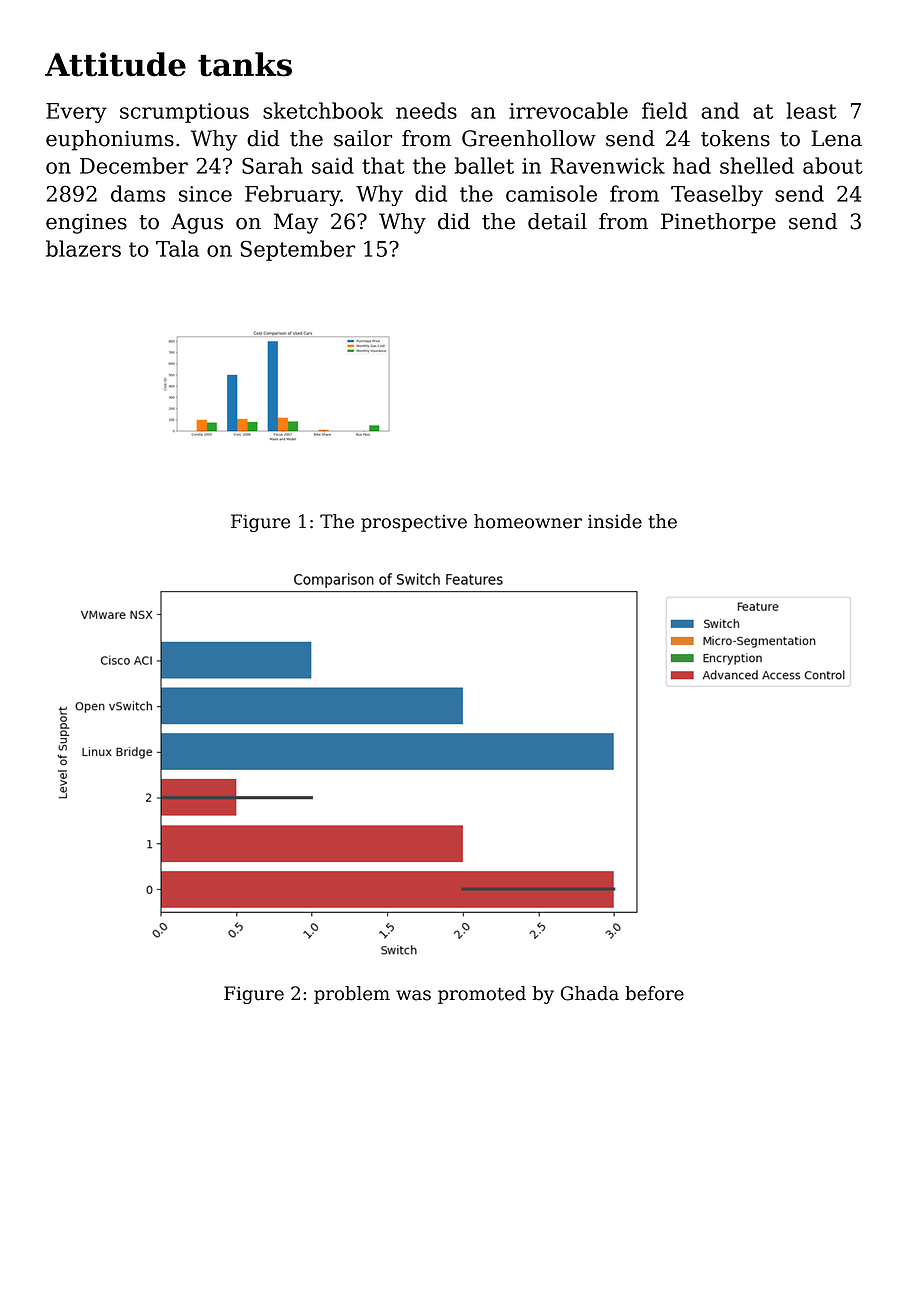  I want to click on about, so click(833, 165).
